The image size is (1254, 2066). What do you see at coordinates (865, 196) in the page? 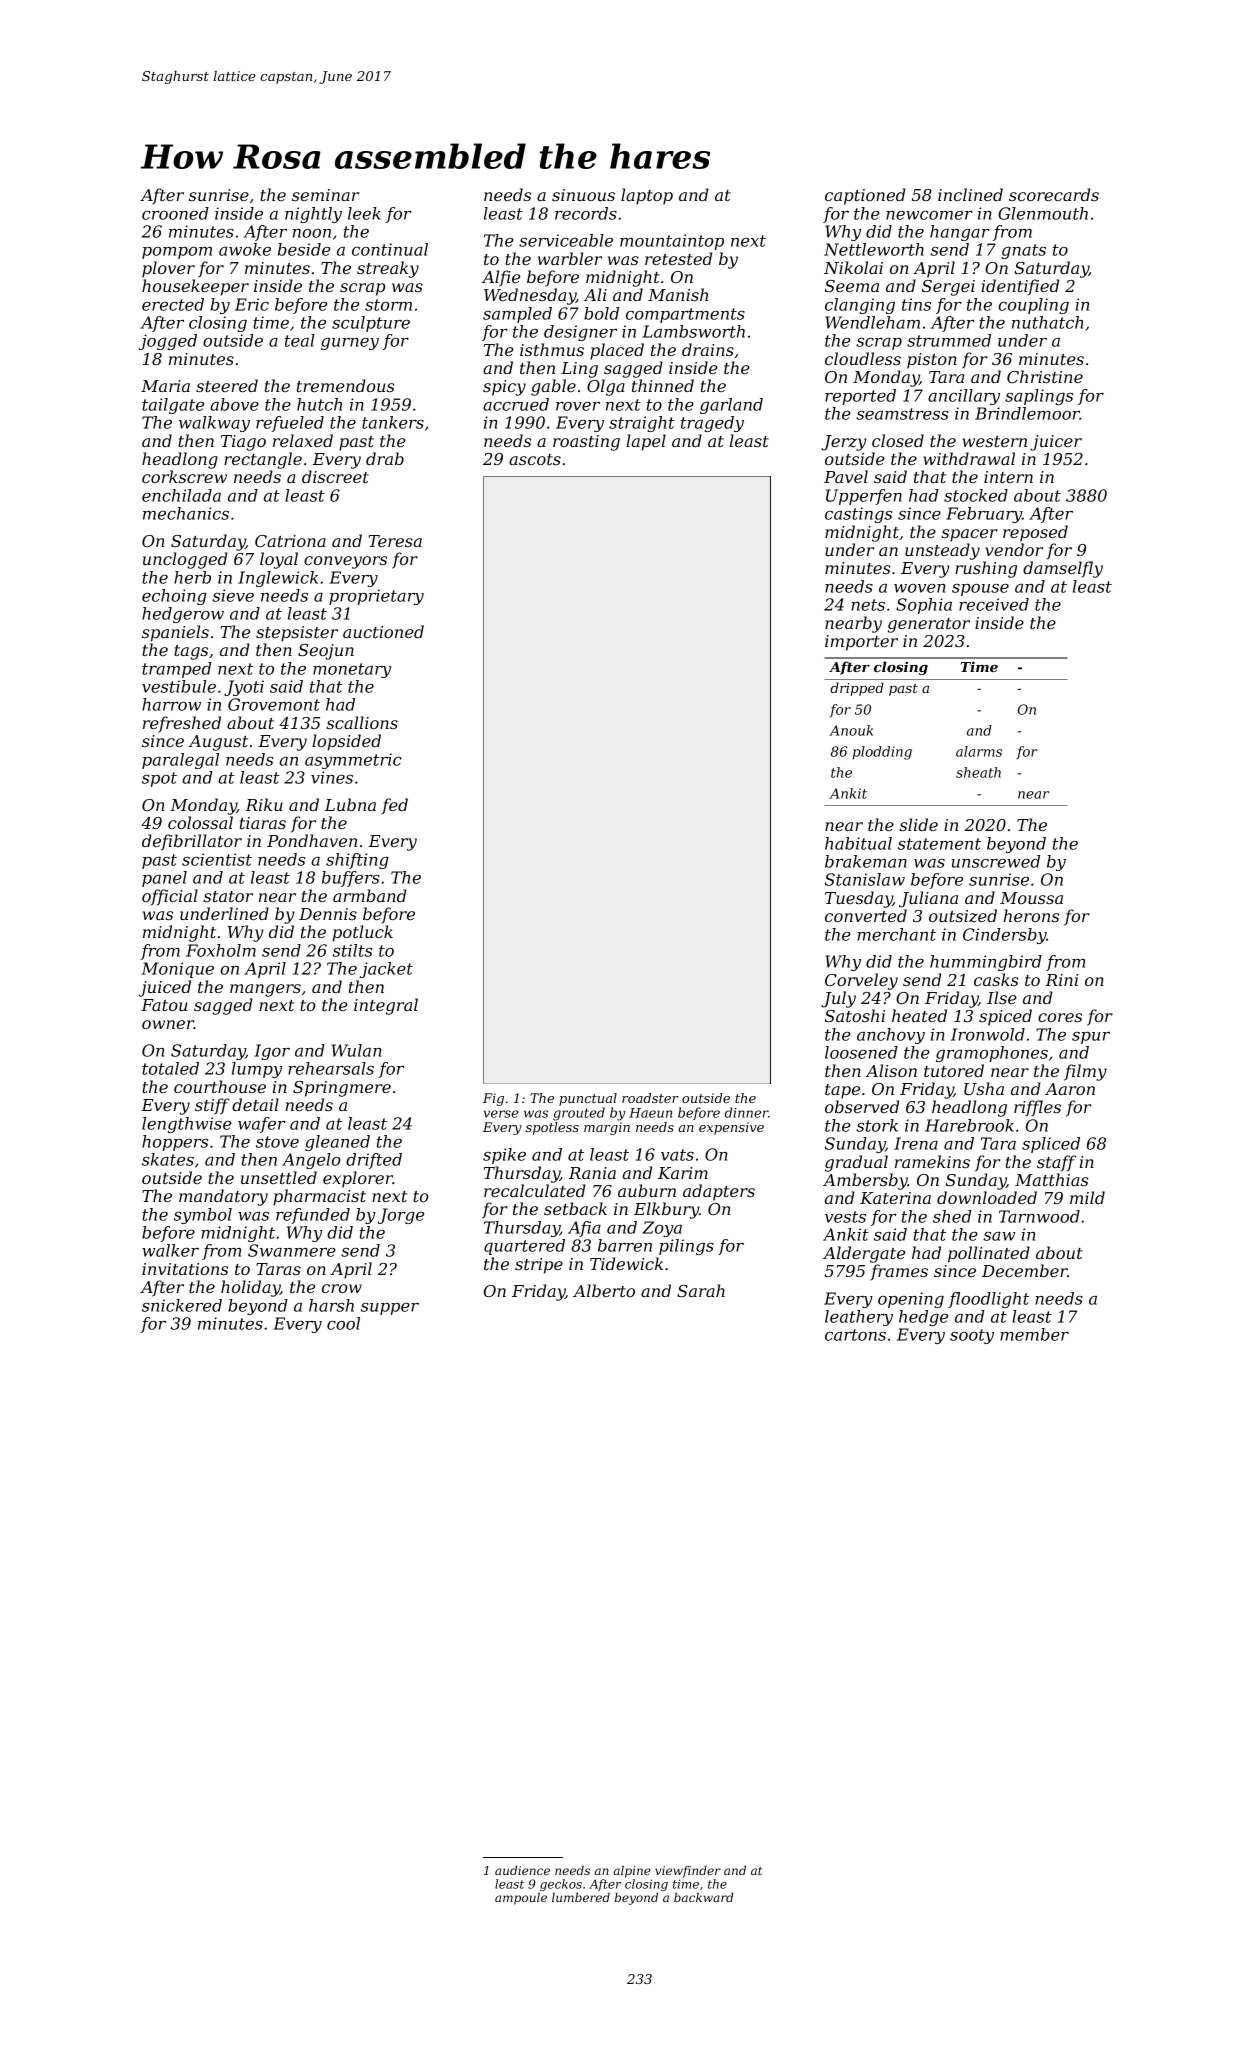
I see `captioned` at bounding box center [865, 196].
